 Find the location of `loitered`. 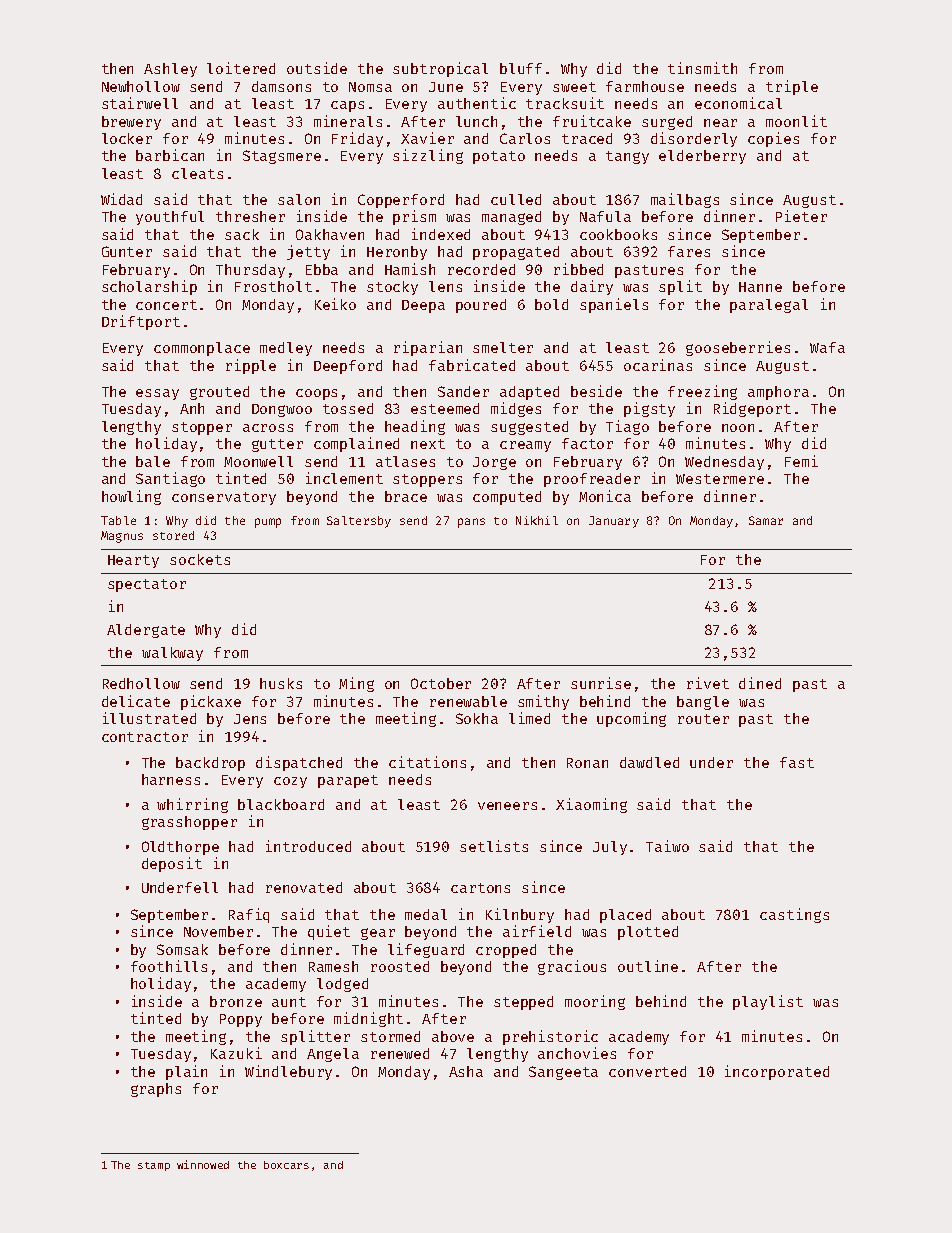

loitered is located at coordinates (241, 68).
